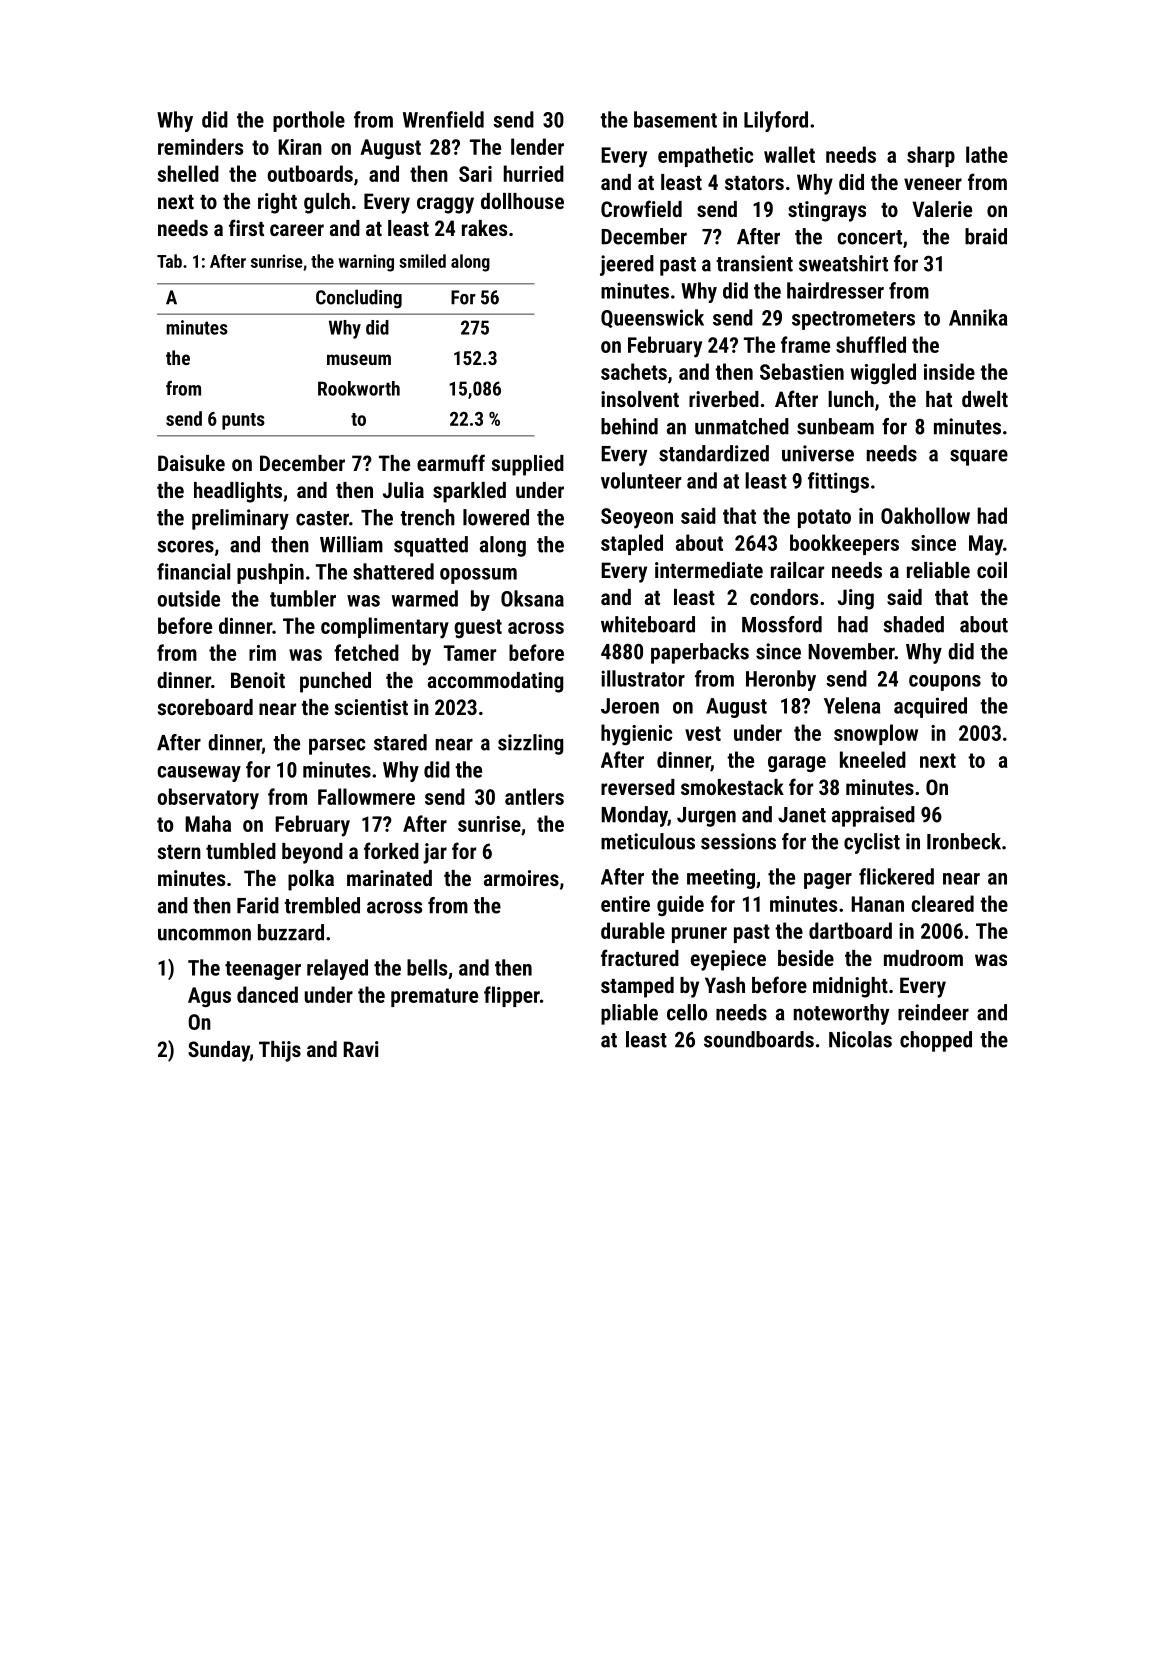 The image size is (1165, 1654). Describe the element at coordinates (258, 905) in the screenshot. I see `Farid` at that location.
